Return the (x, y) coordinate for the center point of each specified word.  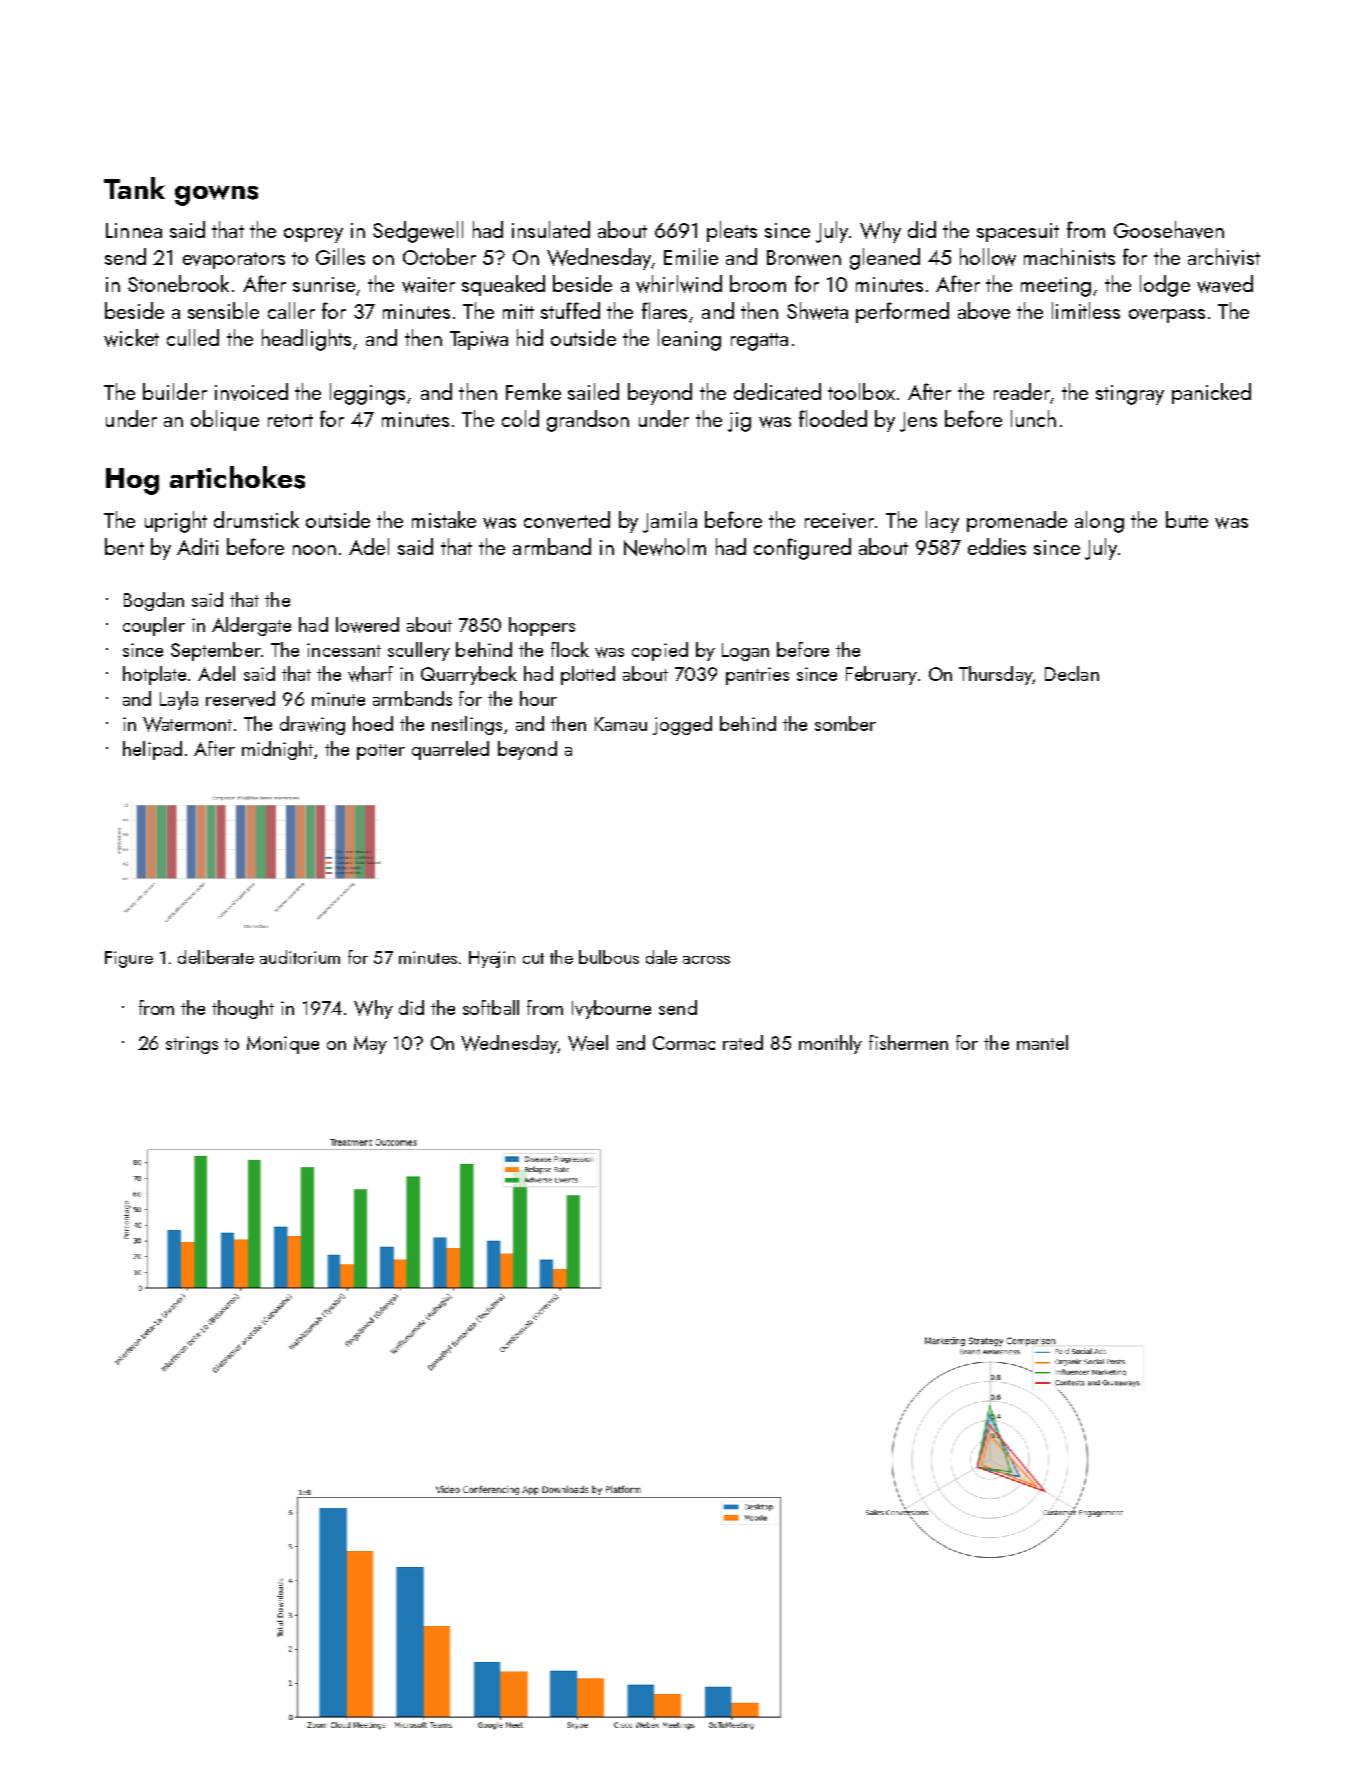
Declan (1072, 673)
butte (1187, 519)
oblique (225, 420)
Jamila (670, 522)
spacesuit (1018, 232)
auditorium (300, 957)
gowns (216, 195)
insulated (551, 229)
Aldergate (251, 626)
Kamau (621, 724)
